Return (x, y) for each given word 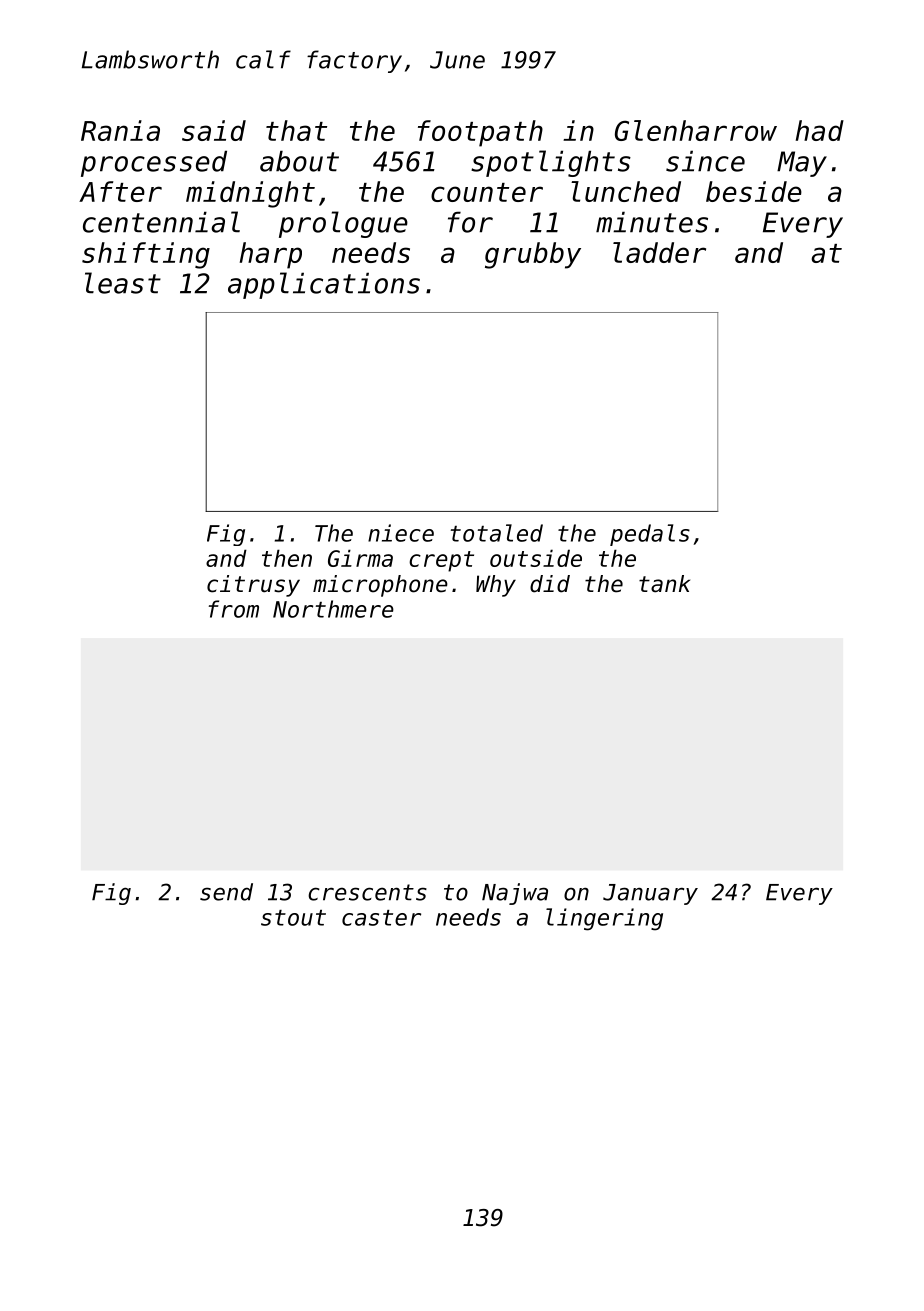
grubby (533, 255)
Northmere (333, 609)
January (650, 894)
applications (324, 285)
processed (154, 163)
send (226, 892)
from (234, 609)
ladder (659, 252)
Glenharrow (696, 130)
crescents (367, 892)
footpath (480, 133)
